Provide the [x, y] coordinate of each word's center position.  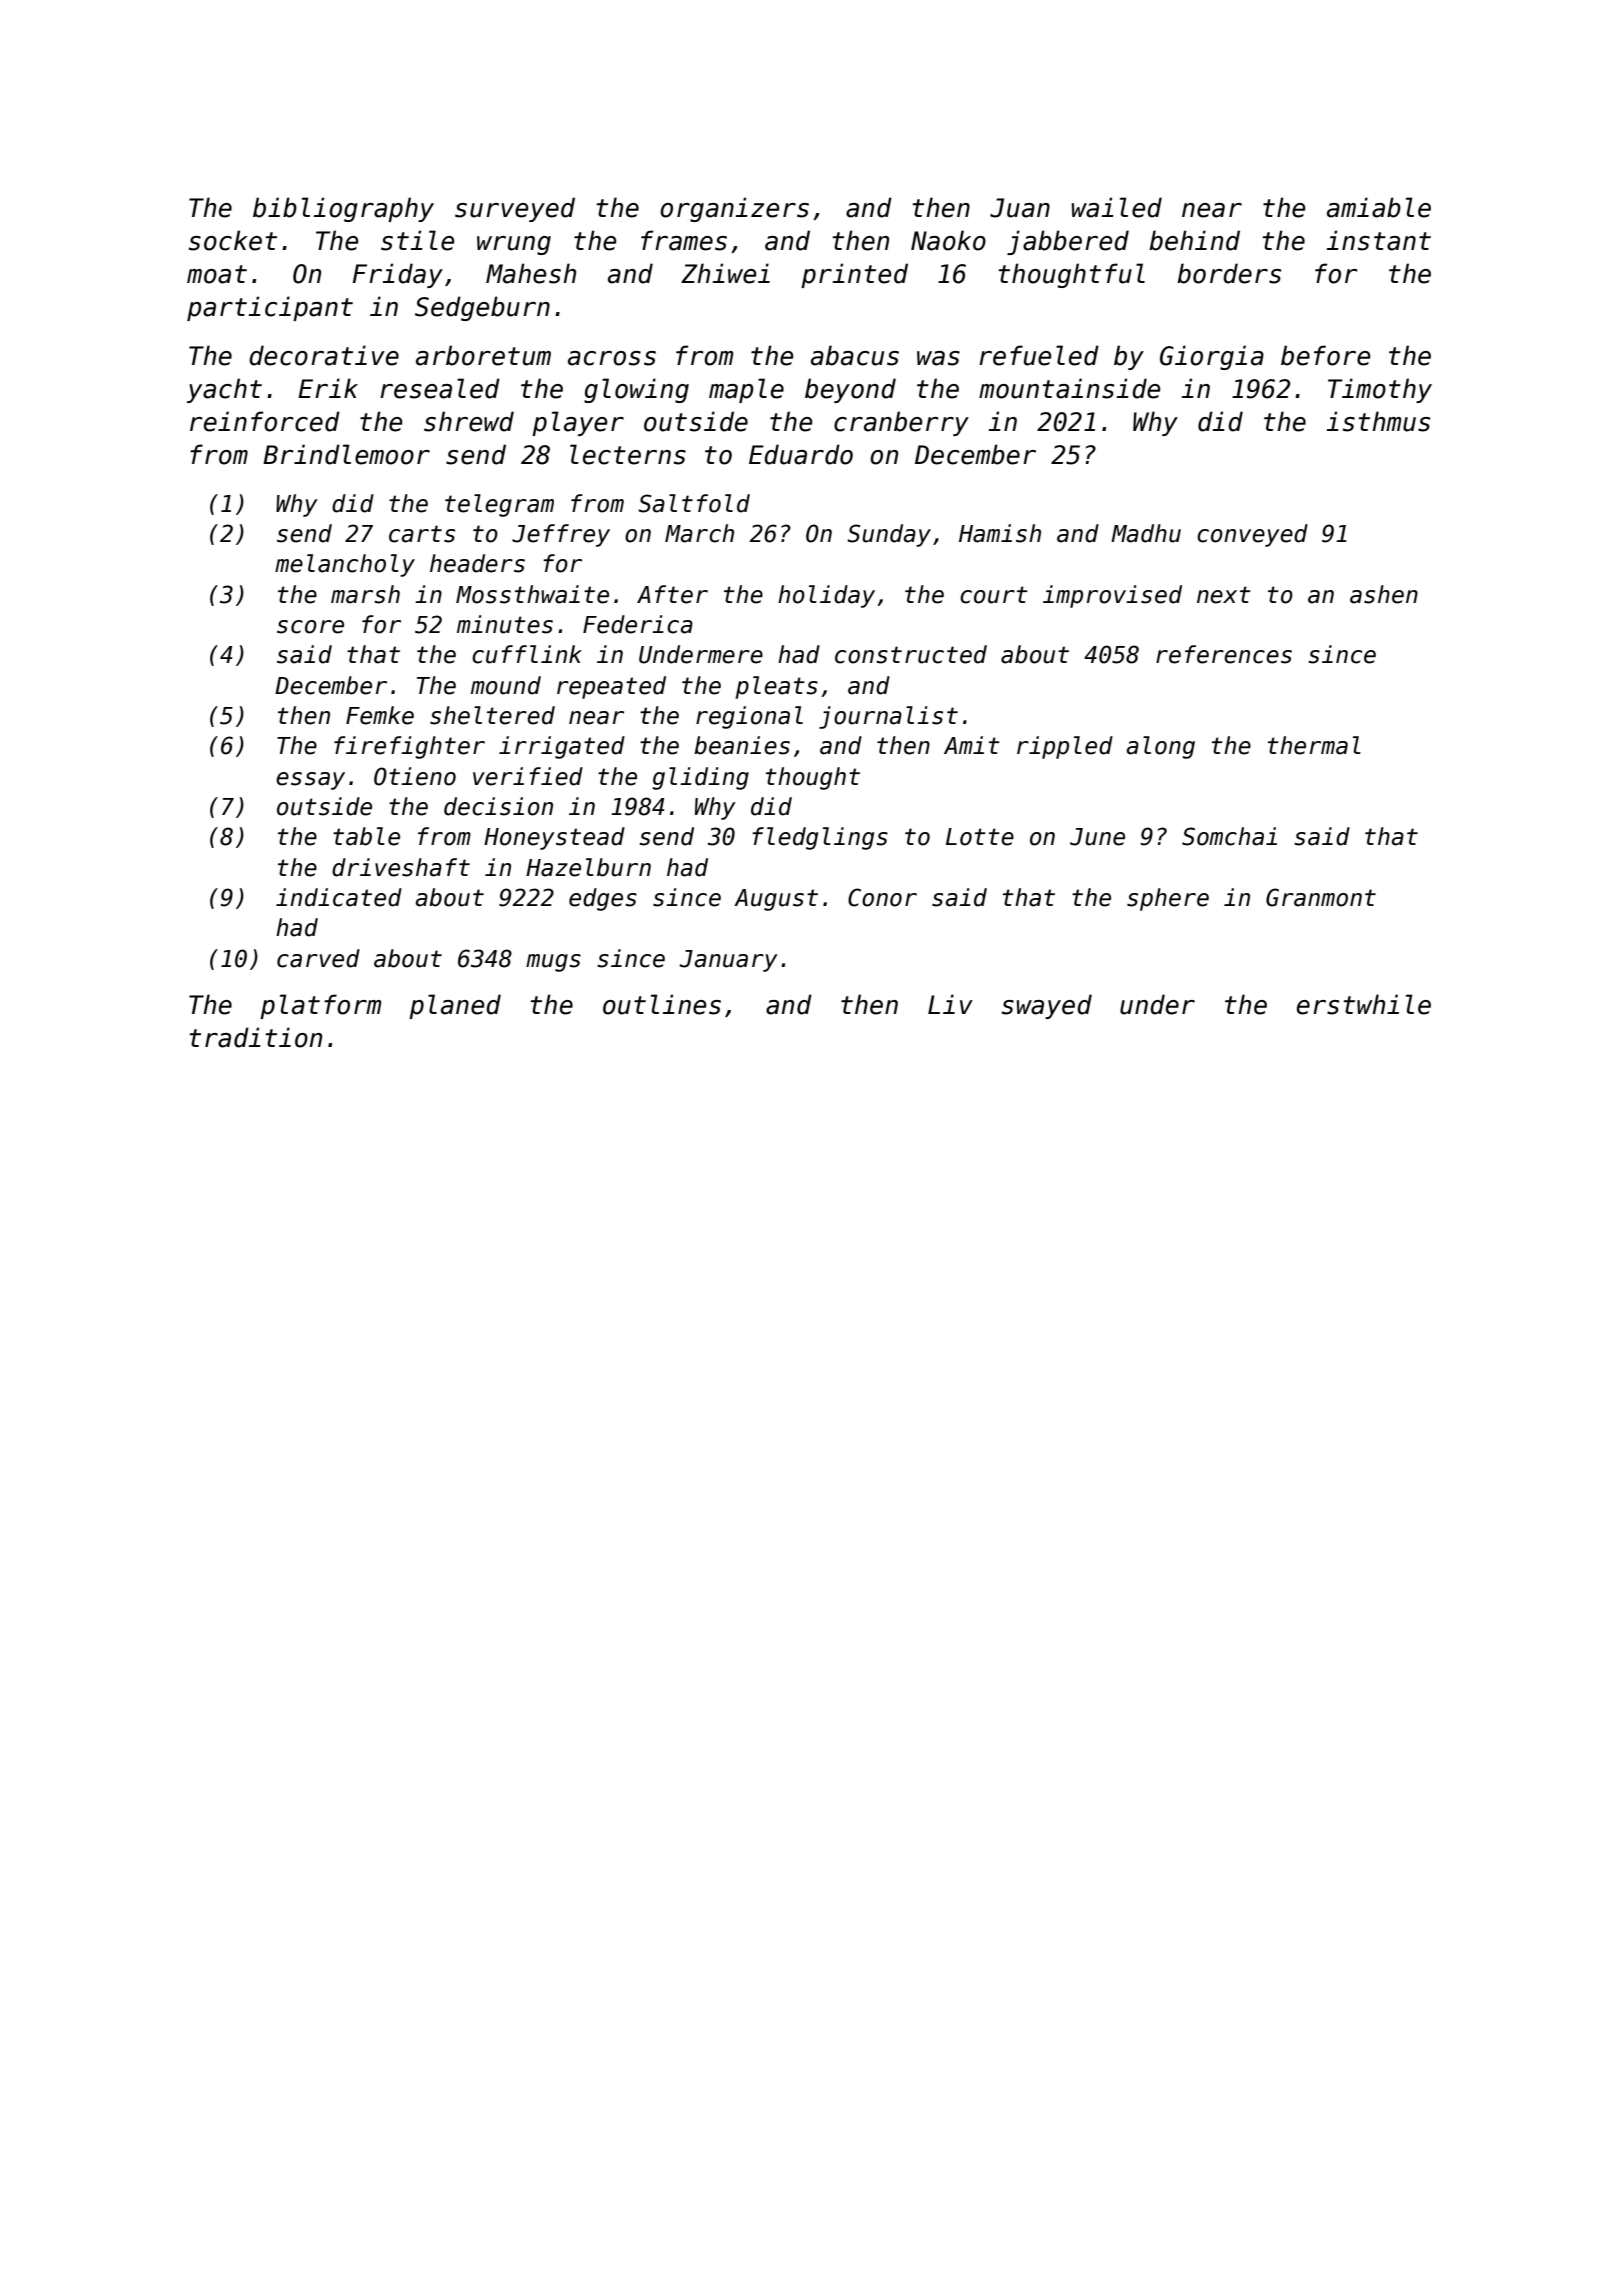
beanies [742, 745]
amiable [1379, 207]
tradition [255, 1037]
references [1224, 654]
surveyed [515, 209]
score [310, 627]
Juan [1020, 208]
